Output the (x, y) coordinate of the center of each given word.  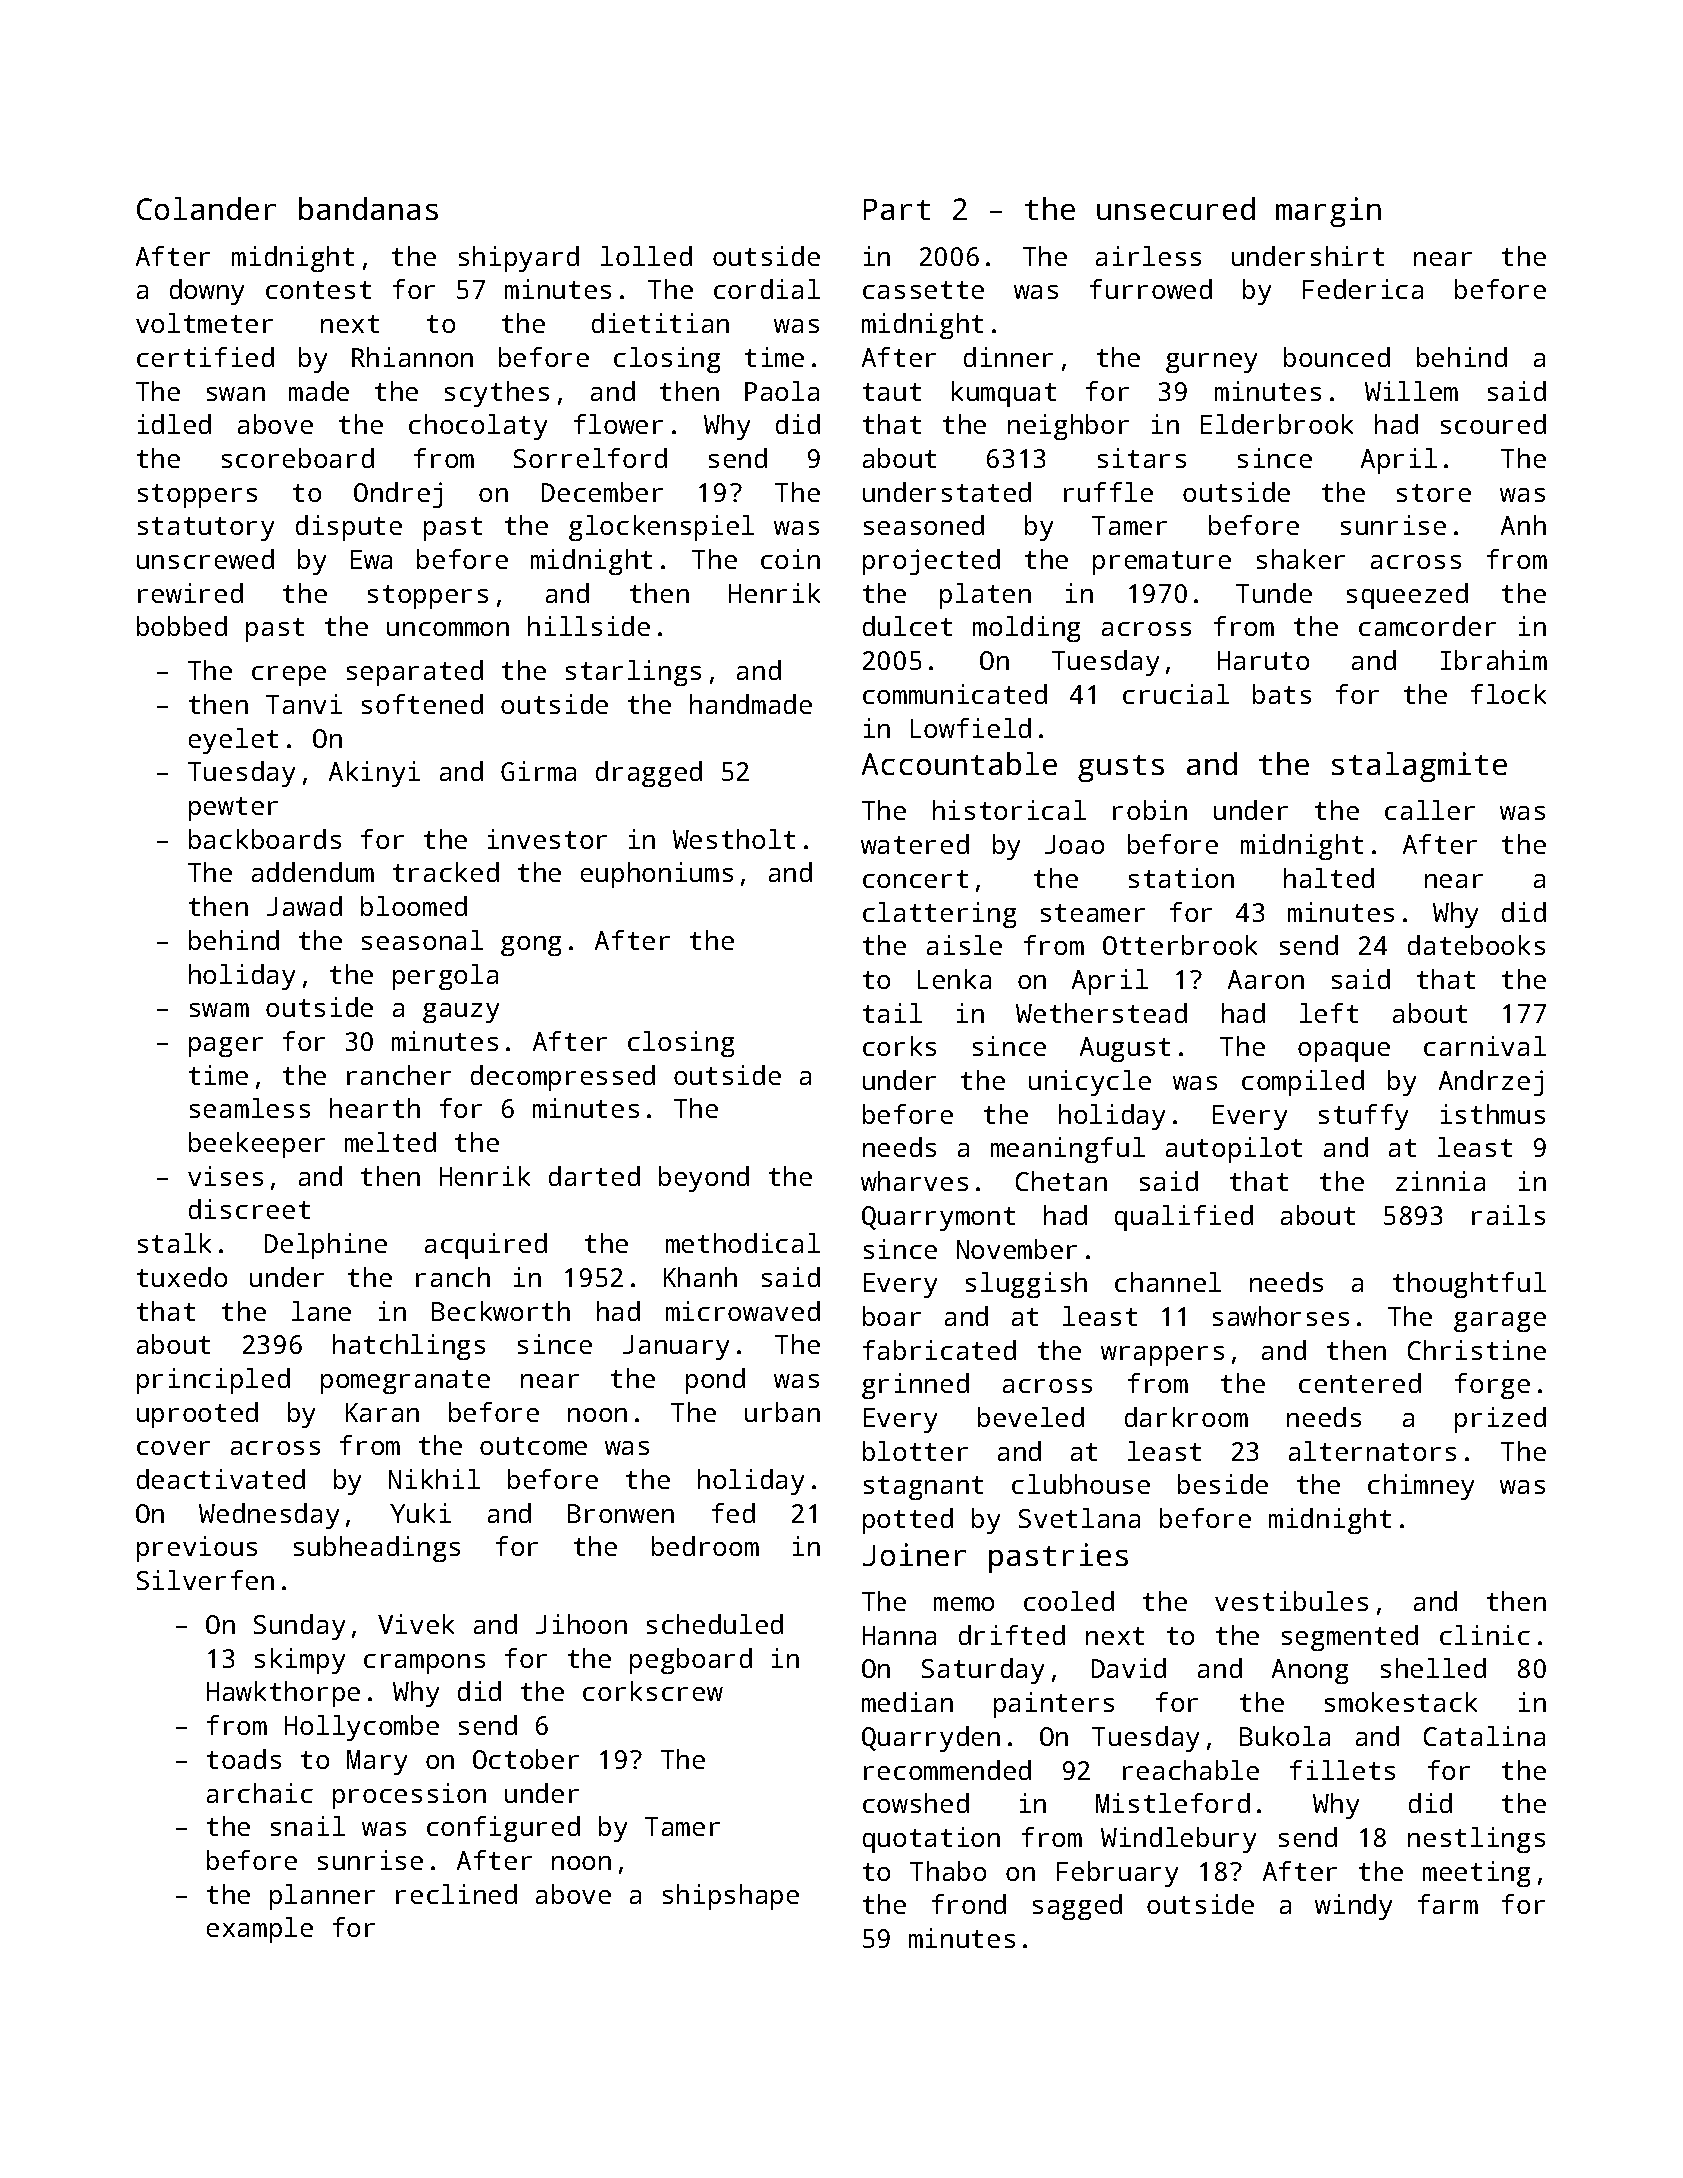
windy (1353, 1907)
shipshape (731, 1897)
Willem (1411, 391)
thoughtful (1469, 1285)
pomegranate (405, 1382)
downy (207, 292)
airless (1148, 256)
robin (1150, 810)
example (260, 1930)
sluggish (1026, 1285)
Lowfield (971, 728)
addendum (313, 872)
